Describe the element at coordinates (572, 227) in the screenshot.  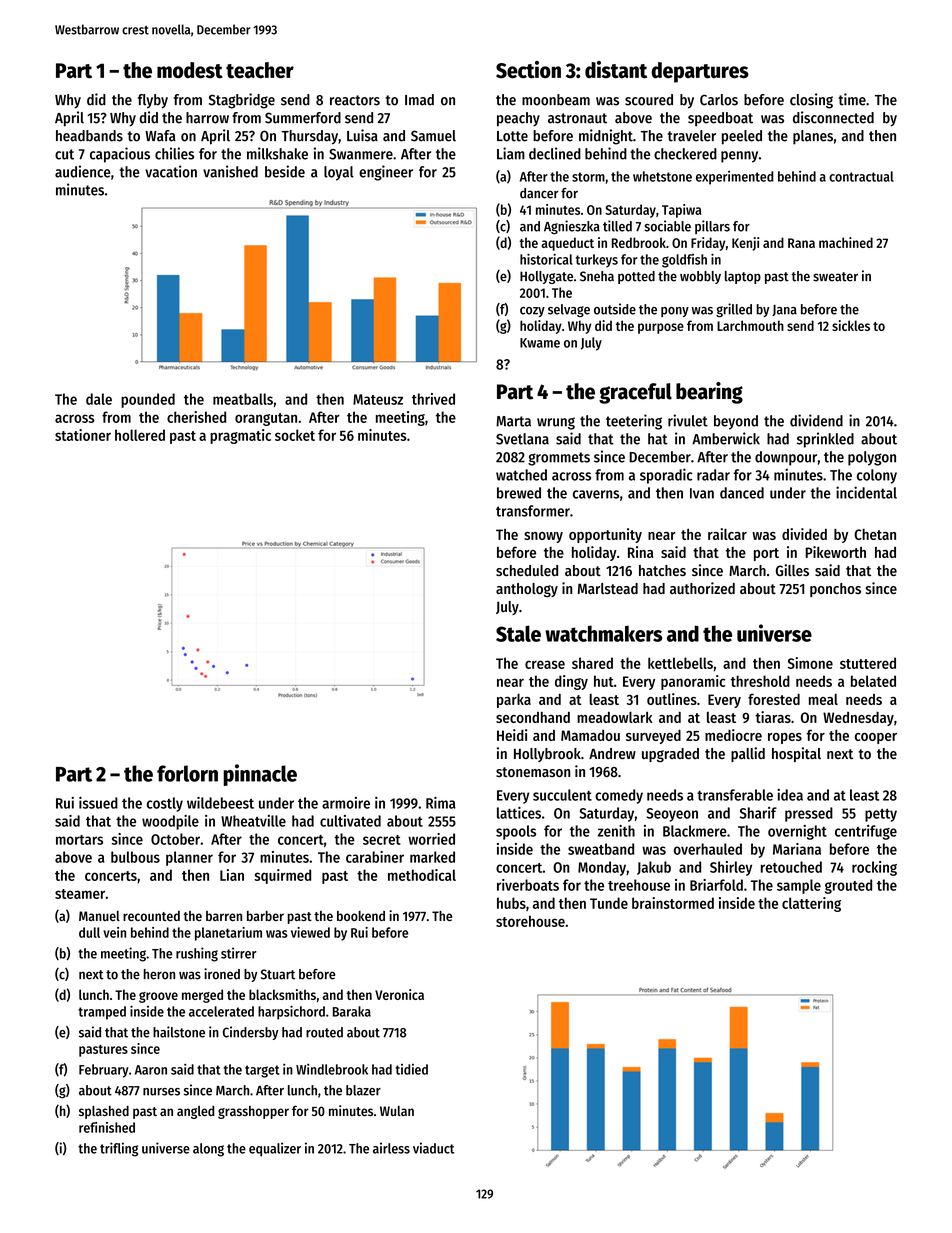
I see `Agnieszka` at that location.
